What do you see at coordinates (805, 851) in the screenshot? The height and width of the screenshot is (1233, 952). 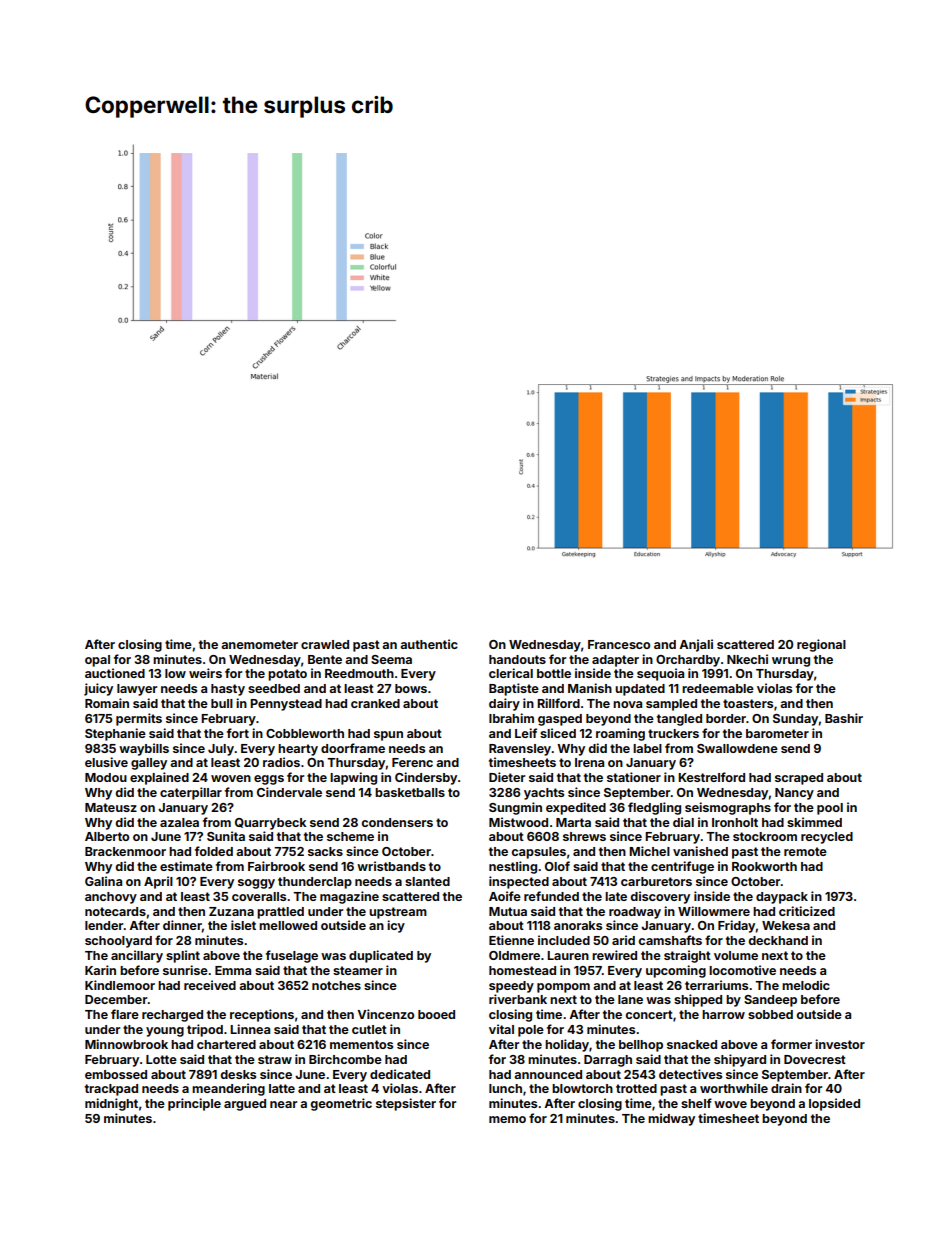 I see `remote` at bounding box center [805, 851].
